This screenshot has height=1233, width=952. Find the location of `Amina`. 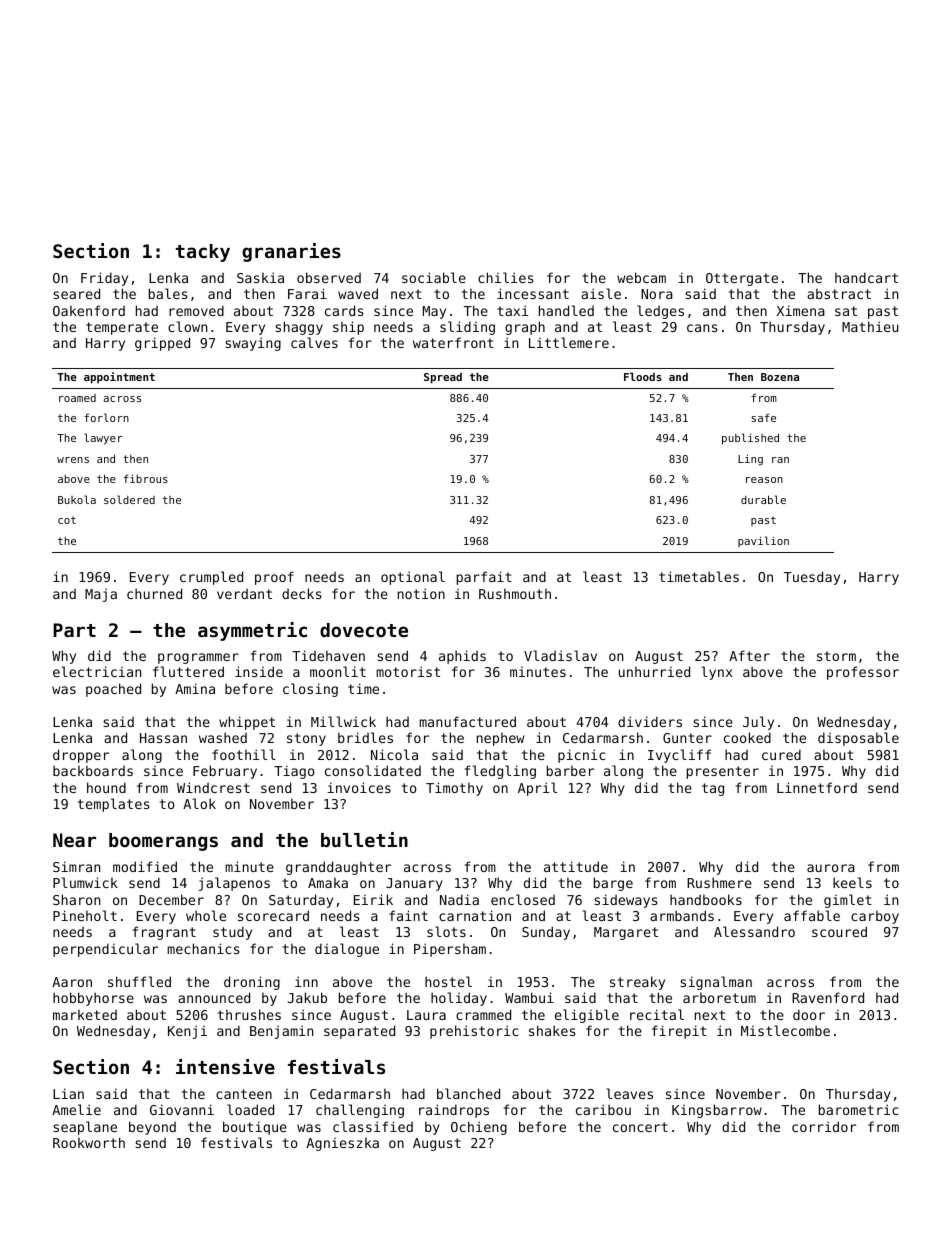

Amina is located at coordinates (195, 688).
